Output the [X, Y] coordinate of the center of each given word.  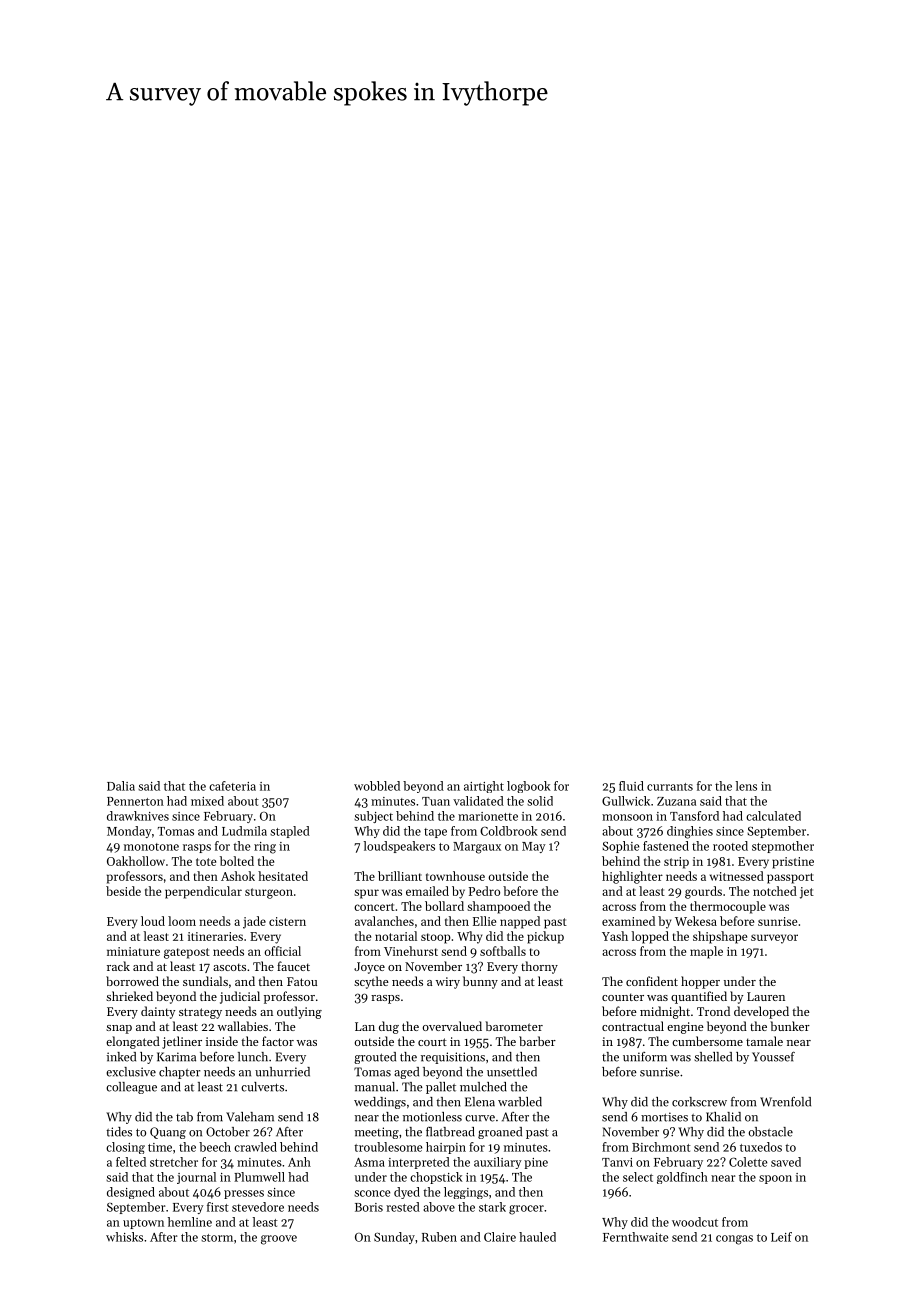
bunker [790, 1026]
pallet [441, 1088]
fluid [631, 786]
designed [131, 1193]
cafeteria [232, 786]
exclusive [131, 1072]
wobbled [377, 786]
